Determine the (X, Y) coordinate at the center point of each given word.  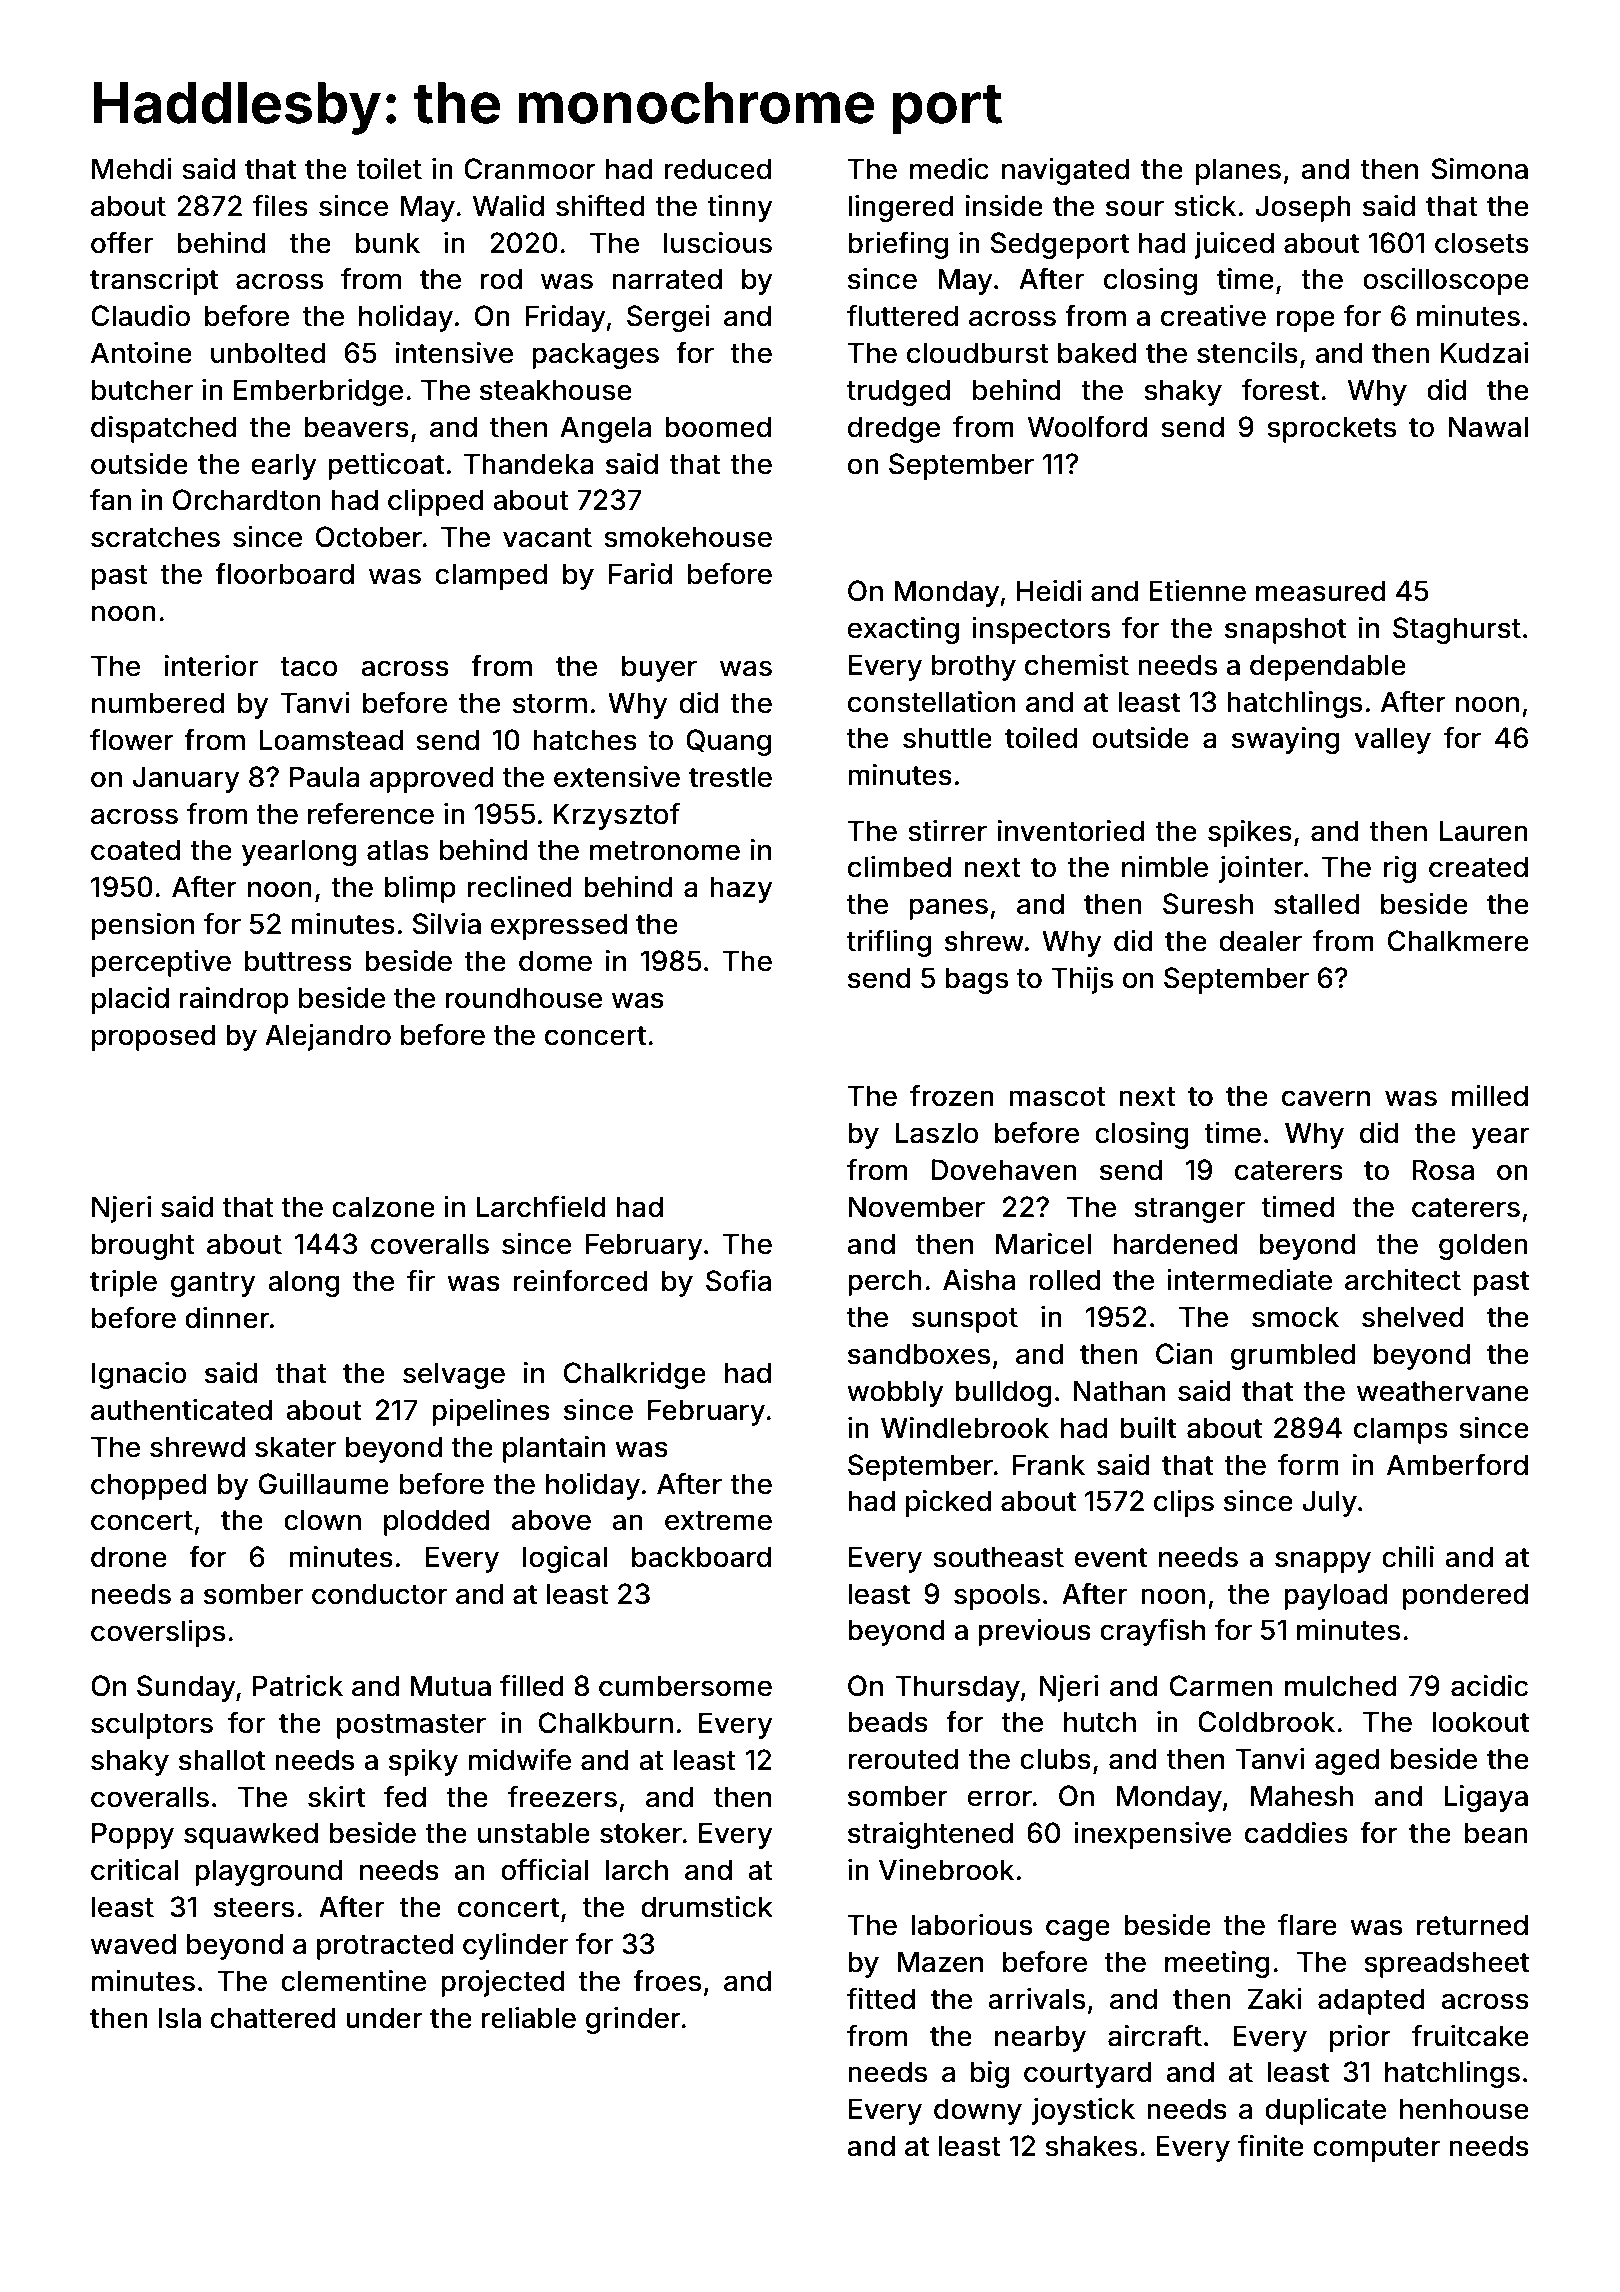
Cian (1184, 1354)
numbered (158, 703)
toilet (389, 169)
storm (550, 704)
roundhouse (524, 998)
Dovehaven (1004, 1170)
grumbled (1293, 1356)
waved (133, 1944)
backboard (701, 1557)
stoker (641, 1833)
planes (1238, 171)
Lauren (1484, 831)
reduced (717, 169)
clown (322, 1520)
